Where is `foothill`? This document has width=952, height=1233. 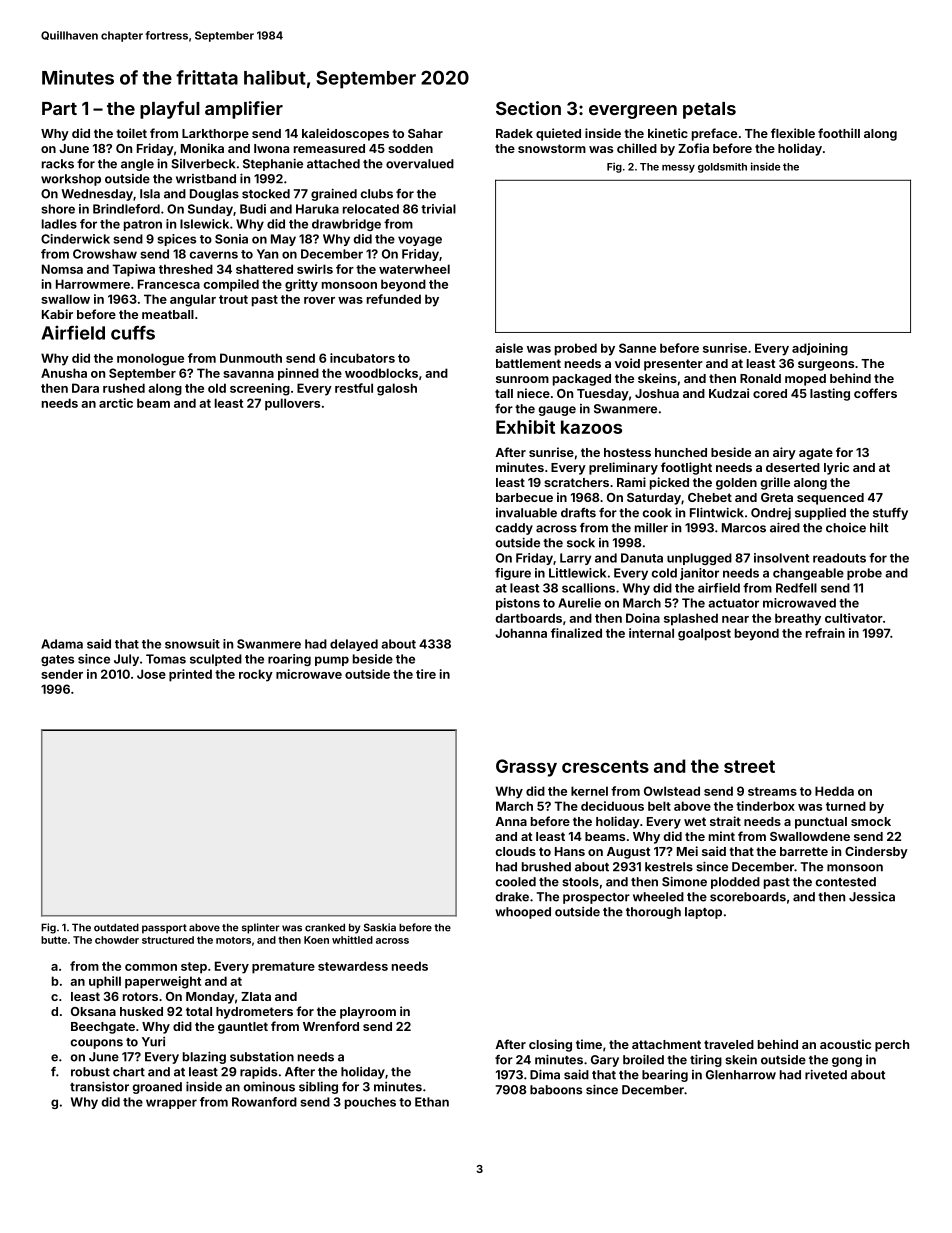 foothill is located at coordinates (839, 133).
